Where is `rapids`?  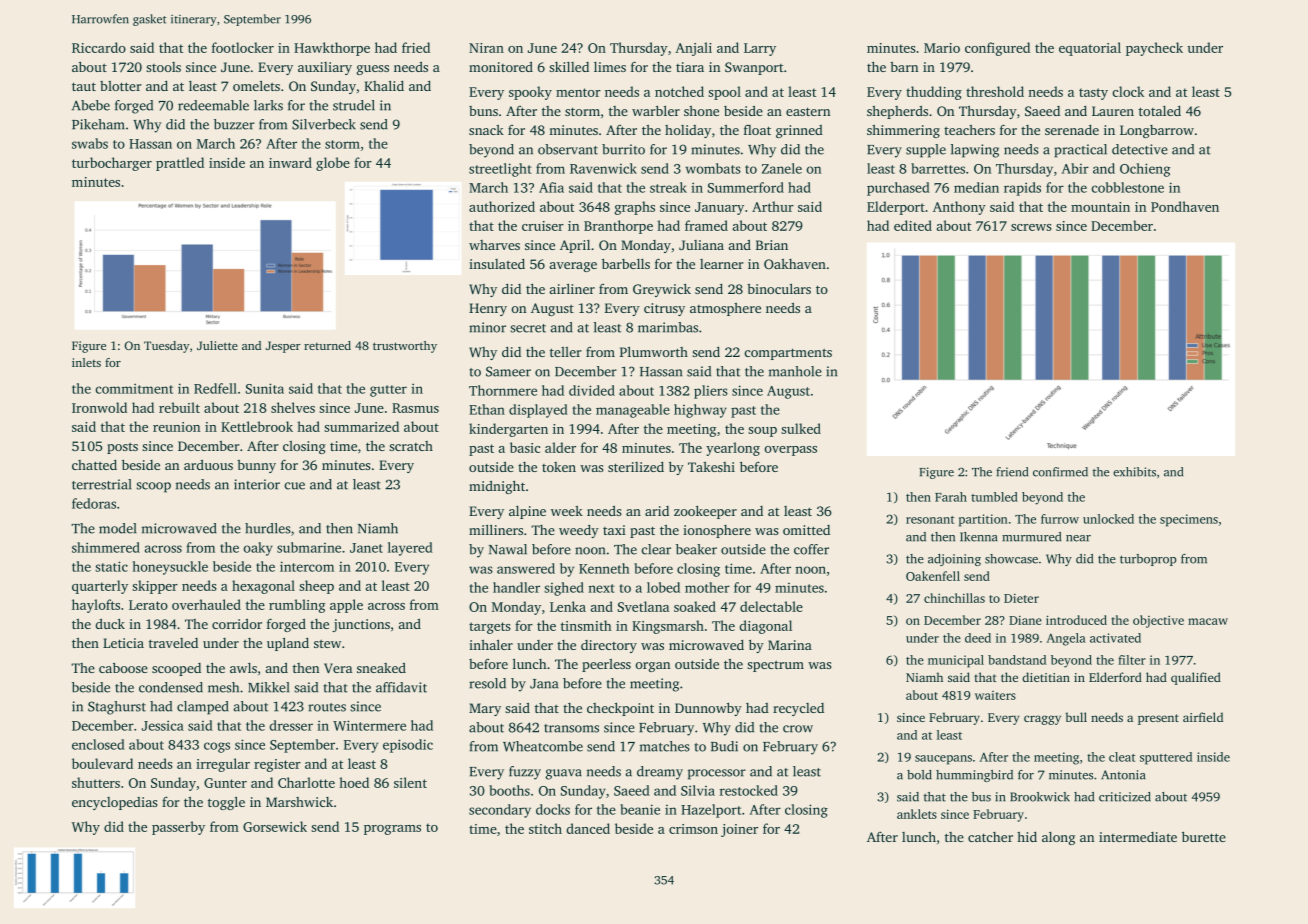 rapids is located at coordinates (1022, 189).
